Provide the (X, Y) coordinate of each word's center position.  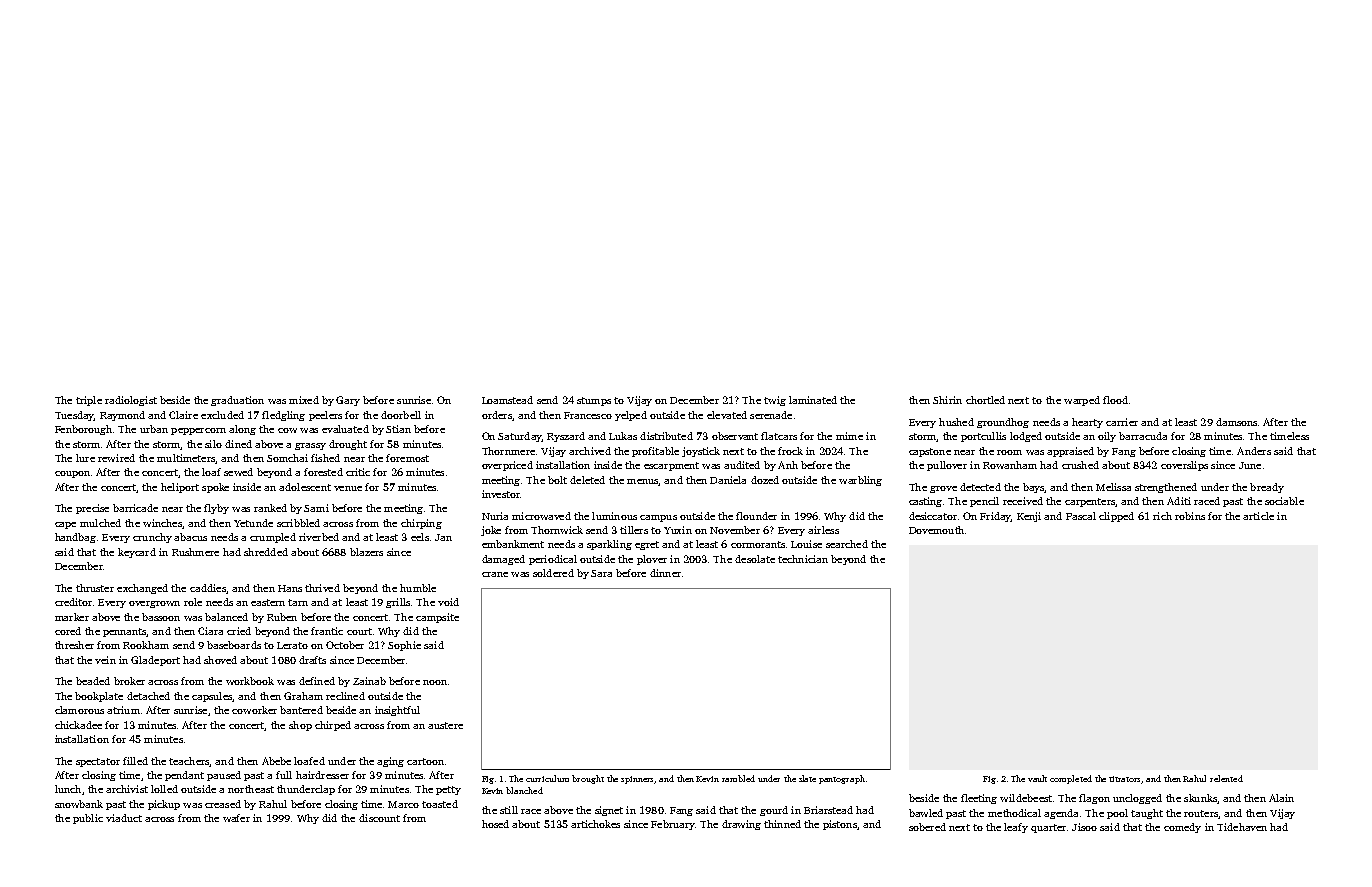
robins (1190, 516)
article (1258, 516)
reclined (345, 696)
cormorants (758, 544)
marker (72, 617)
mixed (304, 400)
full (284, 775)
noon (435, 682)
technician (803, 559)
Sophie (404, 646)
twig (775, 401)
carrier (1122, 422)
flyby (216, 509)
